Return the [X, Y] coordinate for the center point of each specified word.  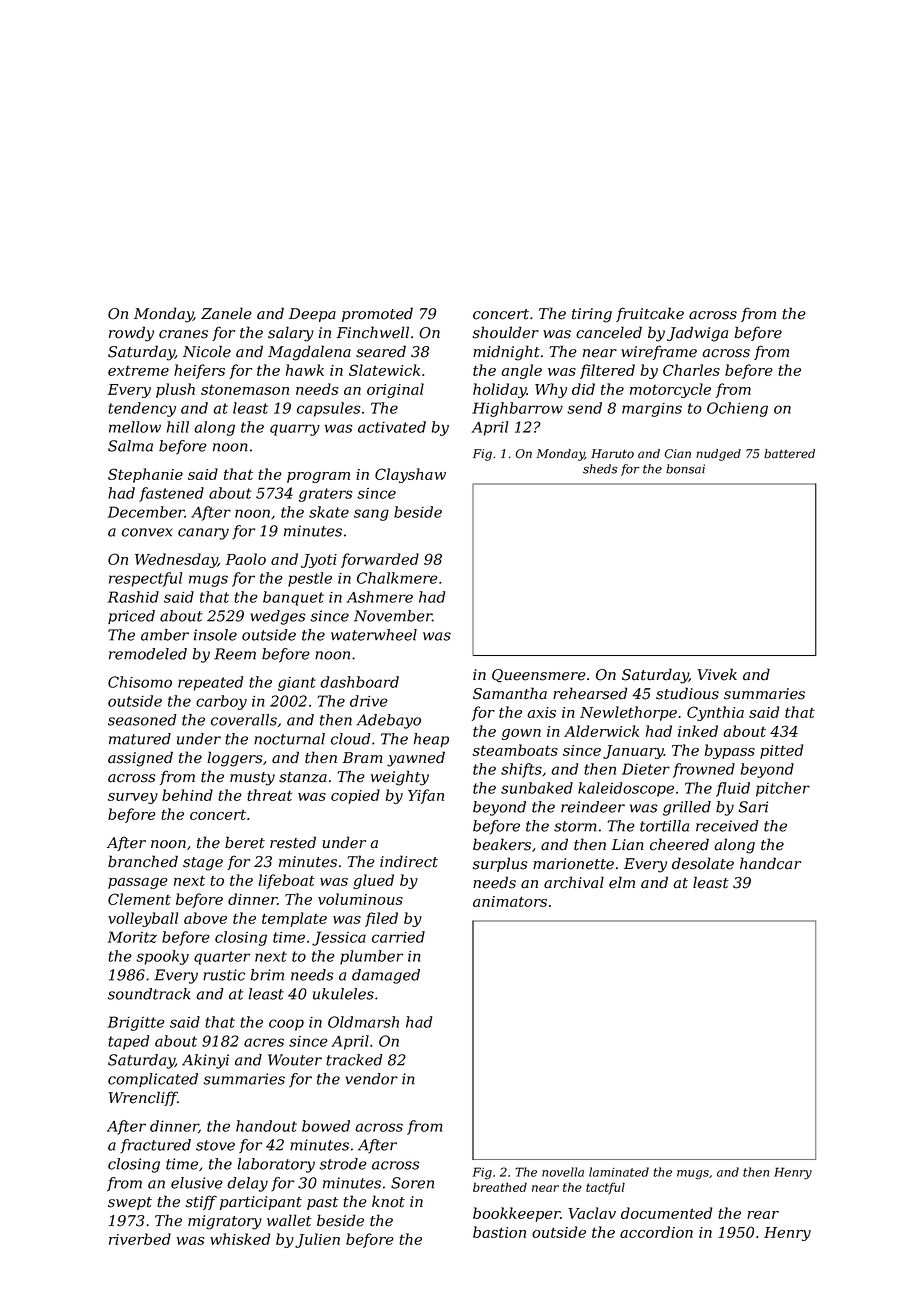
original [395, 390]
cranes [183, 334]
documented [666, 1213]
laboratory [276, 1165]
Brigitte [136, 1023]
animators [510, 901]
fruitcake [650, 314]
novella [563, 1172]
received [727, 826]
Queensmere [539, 676]
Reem [235, 654]
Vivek [717, 674]
